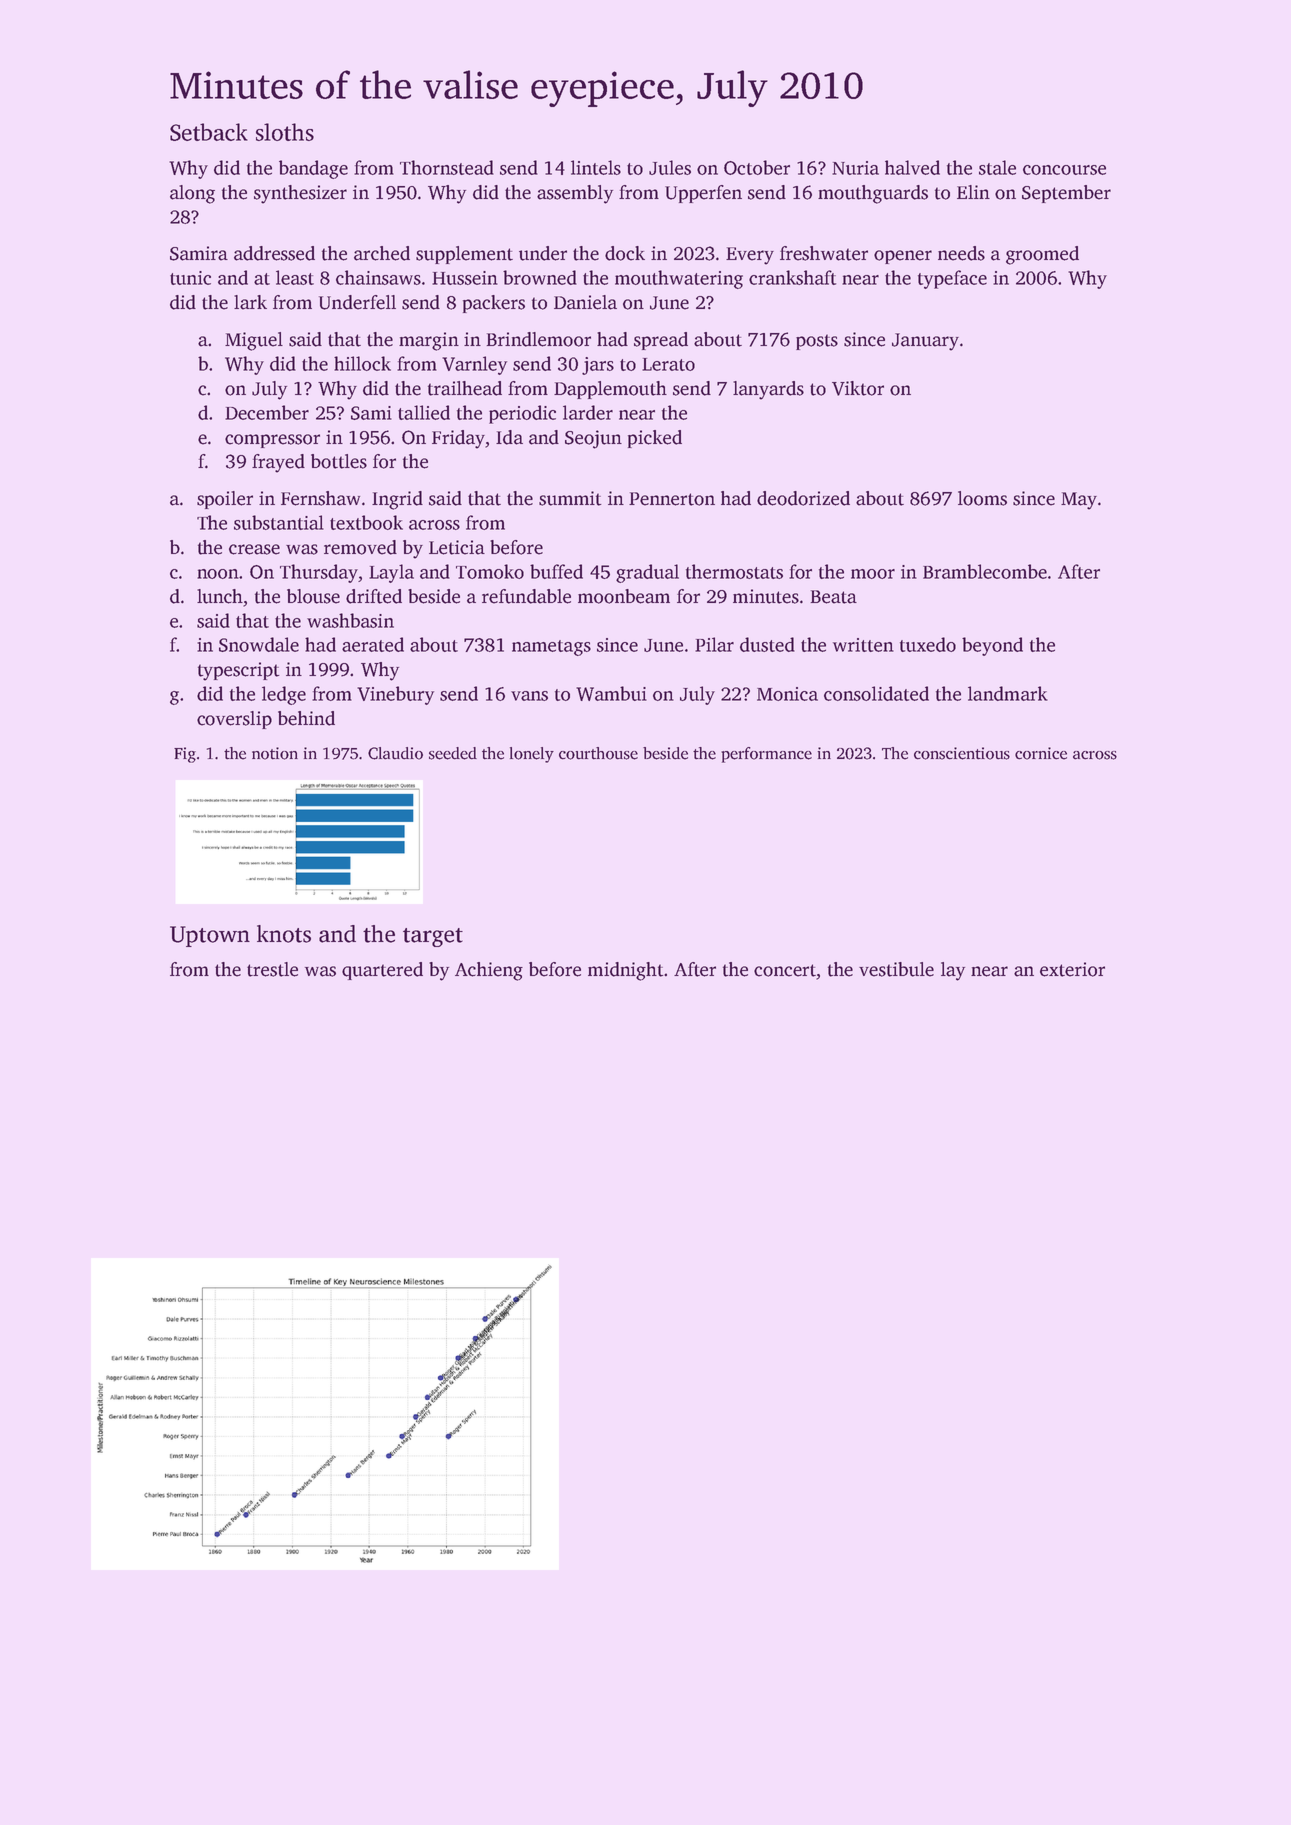  What do you see at coordinates (1064, 170) in the document?
I see `concourse` at bounding box center [1064, 170].
